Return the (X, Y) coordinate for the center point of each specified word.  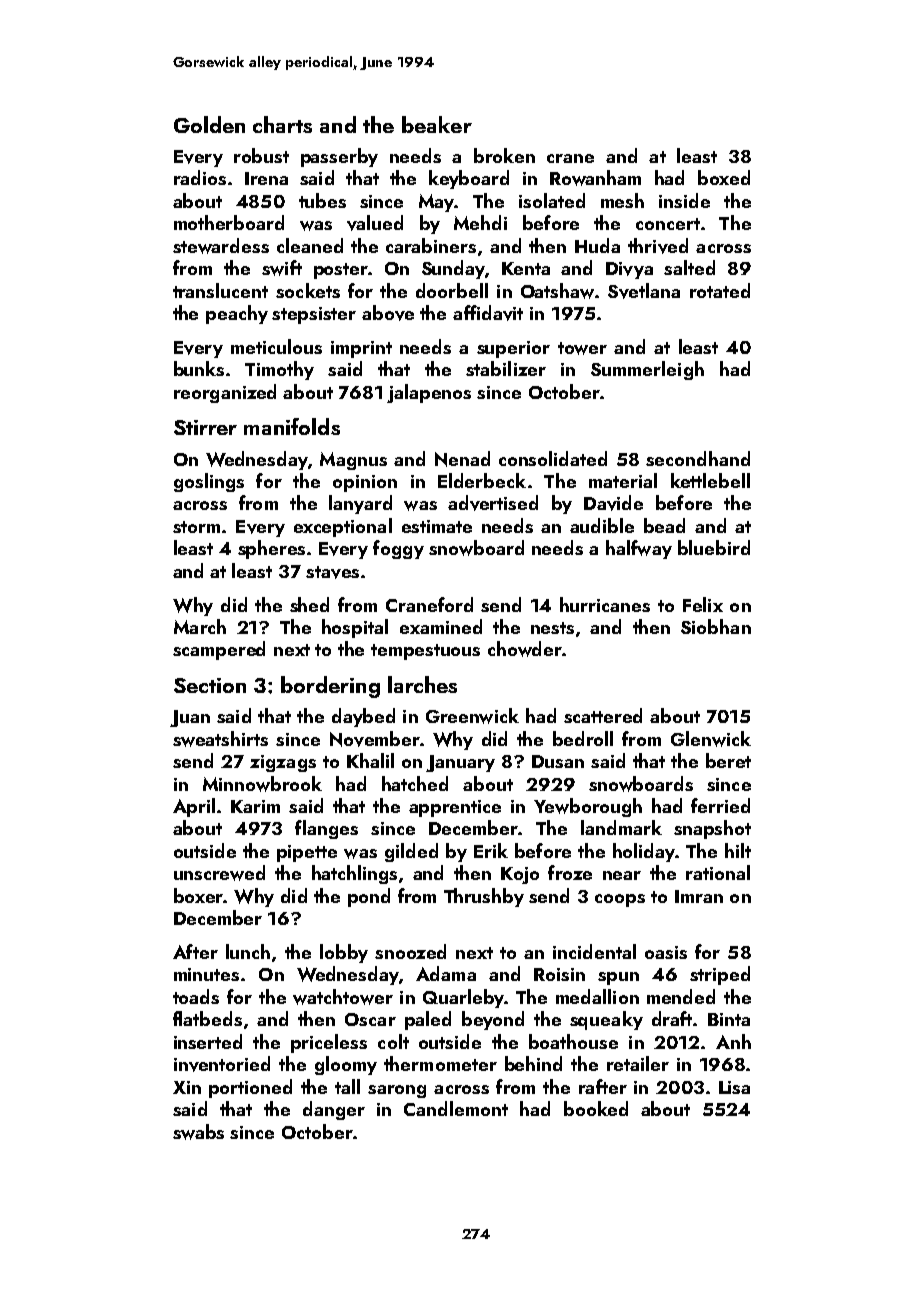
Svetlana (644, 291)
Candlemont (456, 1108)
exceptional (343, 527)
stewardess (221, 246)
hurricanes (605, 604)
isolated (552, 200)
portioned (250, 1088)
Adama (446, 973)
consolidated (553, 458)
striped (720, 975)
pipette (307, 853)
